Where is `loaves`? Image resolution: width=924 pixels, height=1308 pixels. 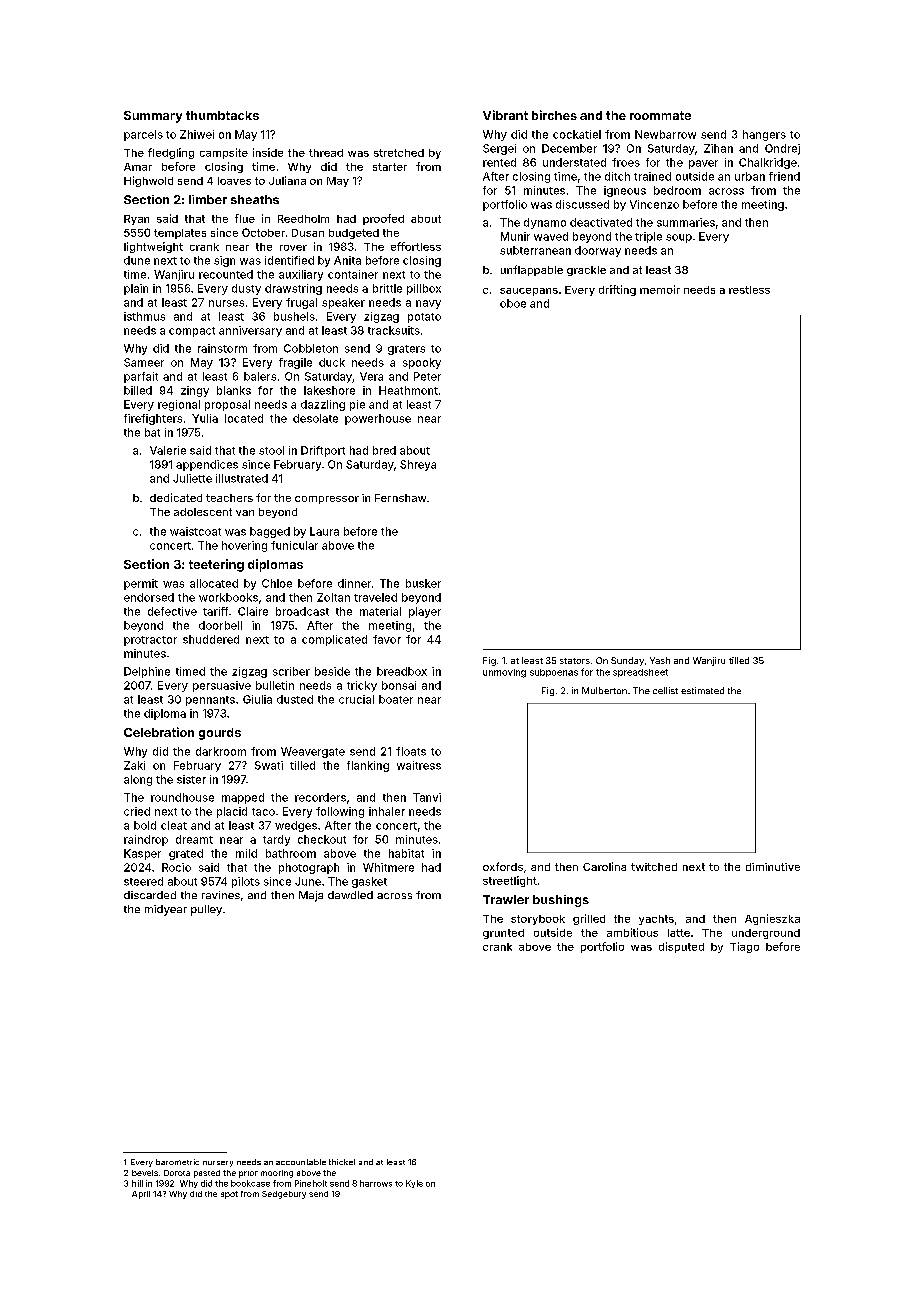 loaves is located at coordinates (234, 181).
